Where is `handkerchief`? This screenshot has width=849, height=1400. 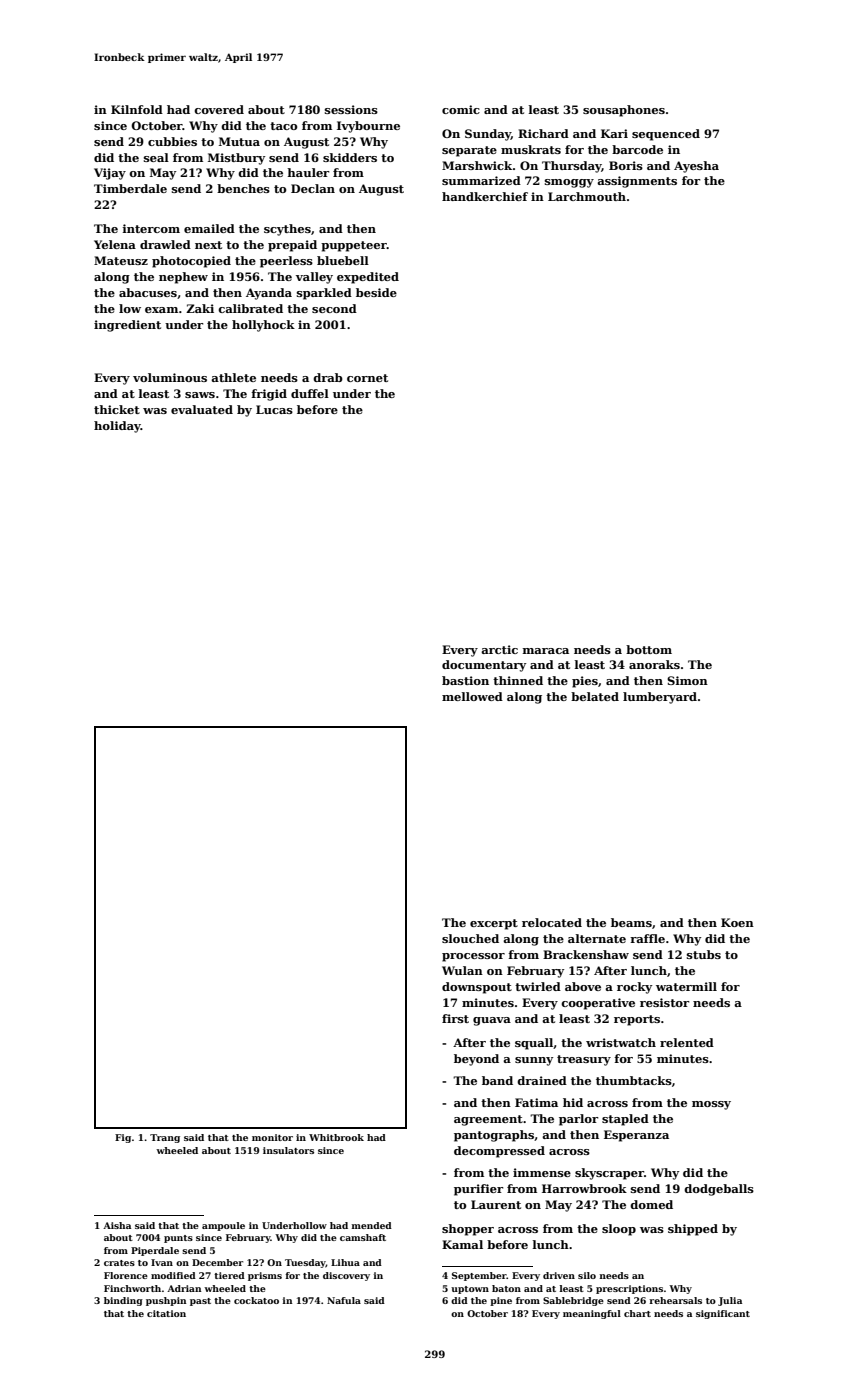 handkerchief is located at coordinates (485, 196).
